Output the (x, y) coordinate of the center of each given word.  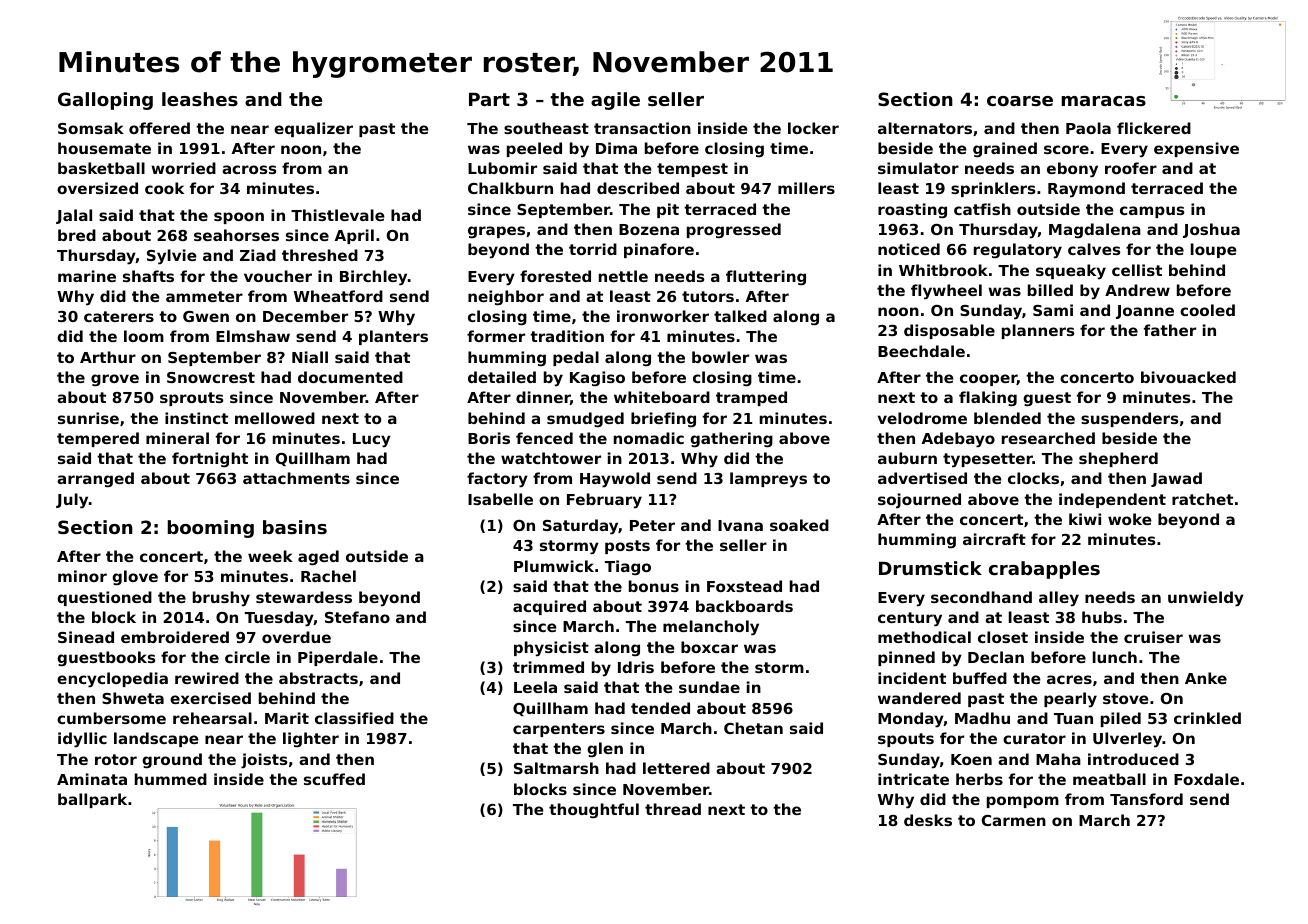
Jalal (74, 216)
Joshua (1211, 230)
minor (82, 576)
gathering (731, 440)
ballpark (92, 800)
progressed (734, 230)
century (910, 619)
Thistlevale (338, 215)
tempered (98, 439)
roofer (1131, 168)
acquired (549, 607)
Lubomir (502, 168)
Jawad (1176, 479)
